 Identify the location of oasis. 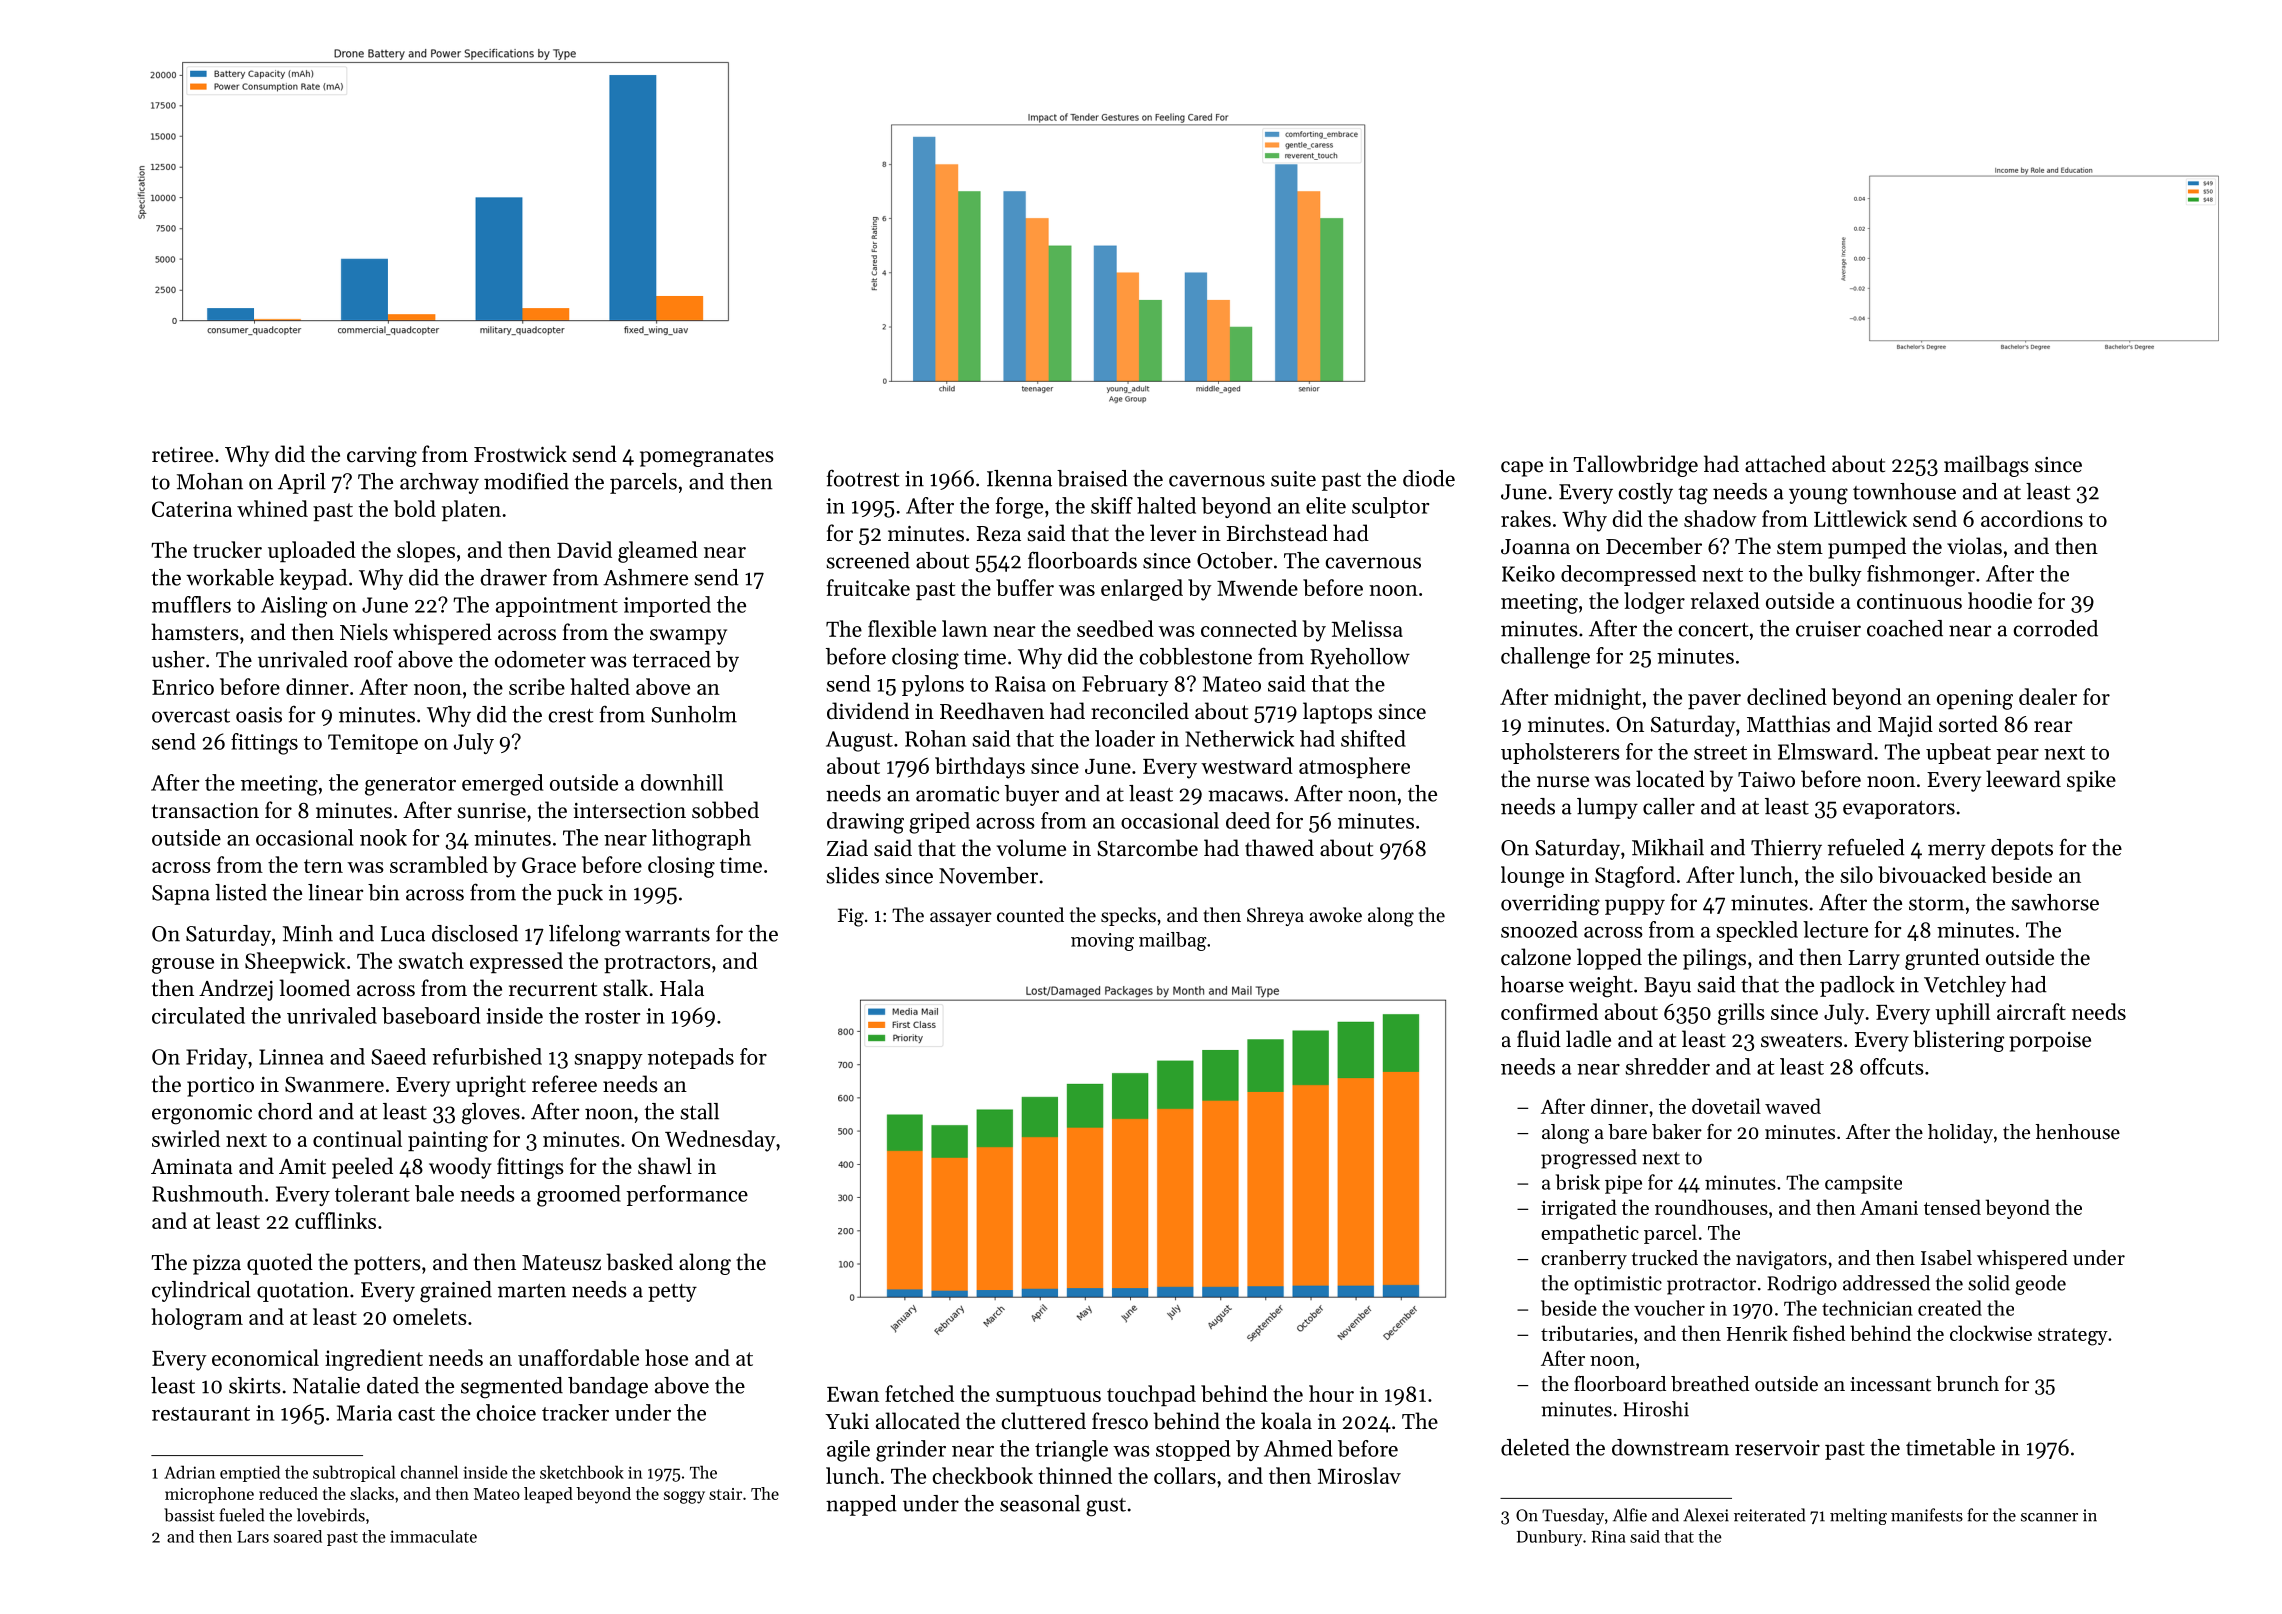
(259, 715).
